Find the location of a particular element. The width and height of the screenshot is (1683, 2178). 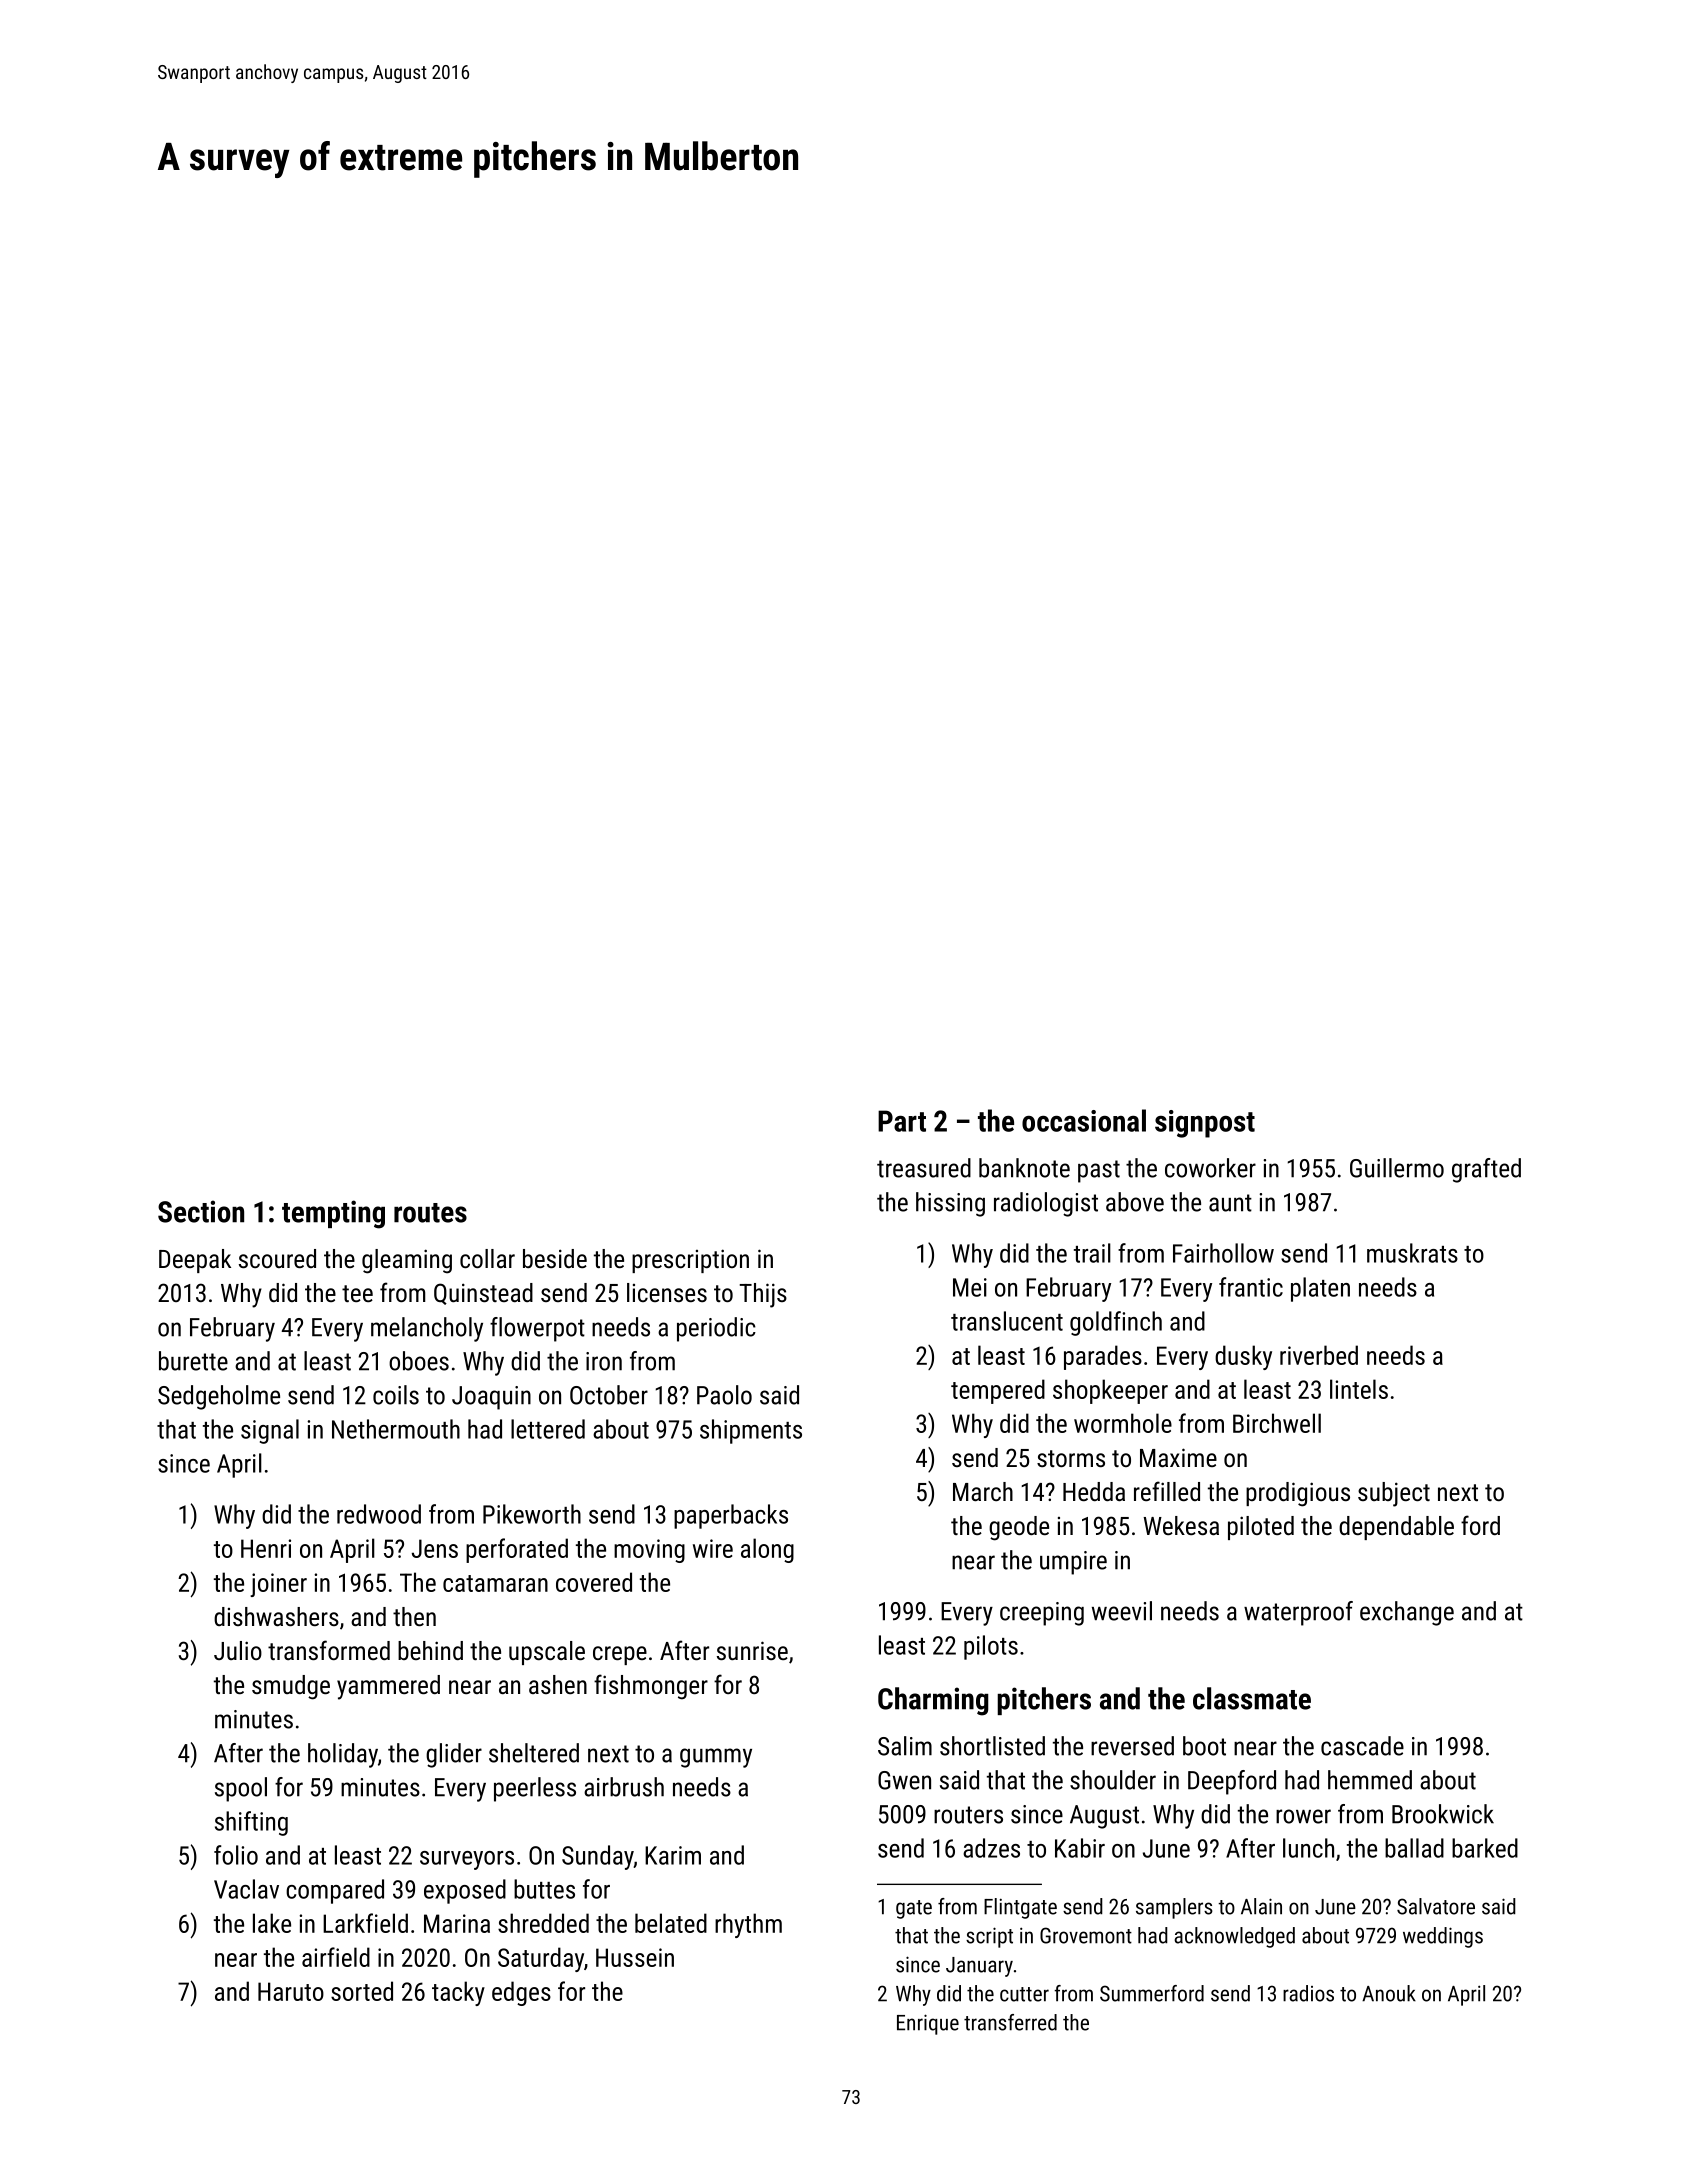

Charming is located at coordinates (933, 1701).
